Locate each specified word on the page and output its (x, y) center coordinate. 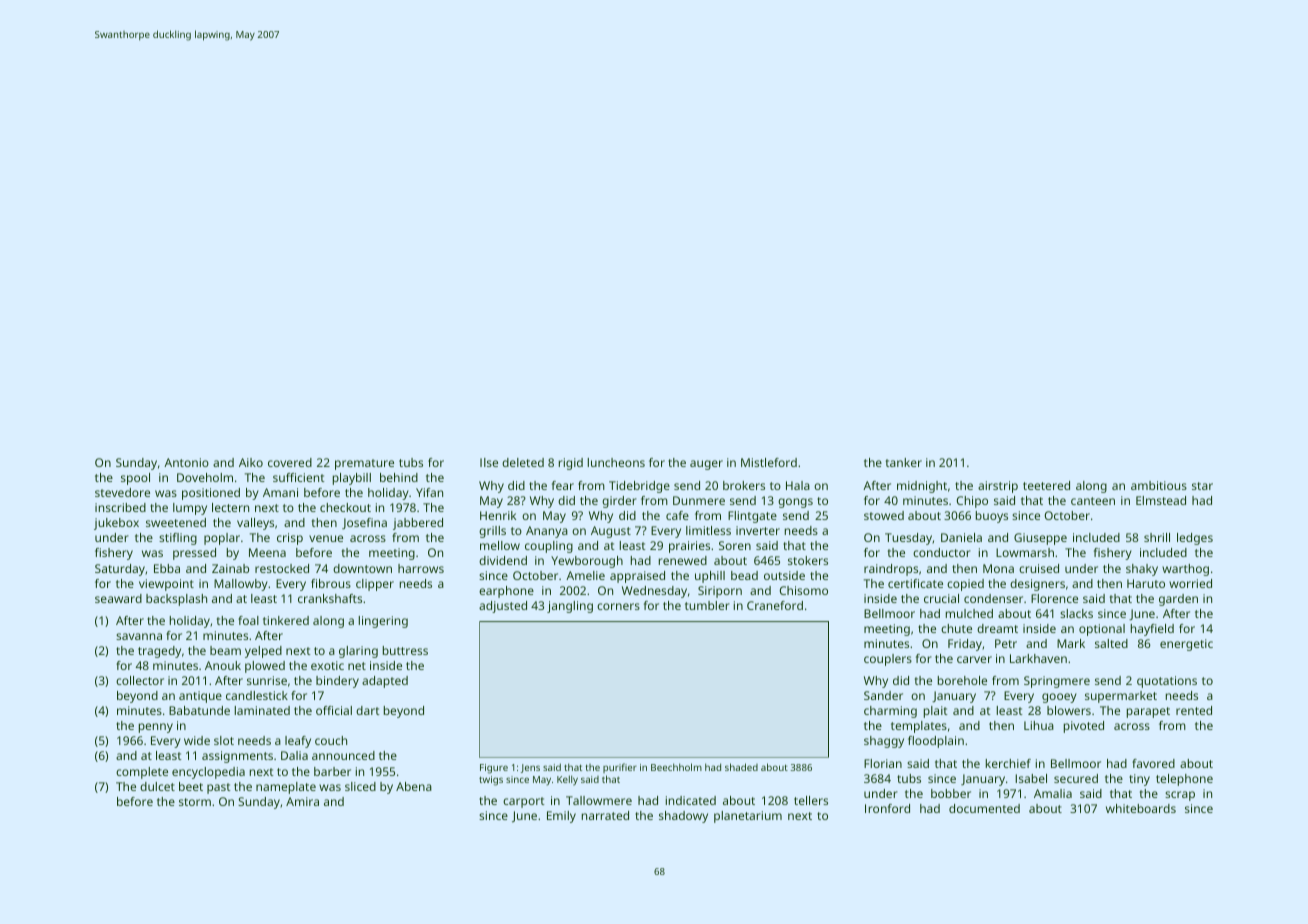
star (1202, 486)
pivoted (1084, 727)
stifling (178, 539)
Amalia (1053, 793)
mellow (500, 545)
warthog (1185, 570)
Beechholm (676, 767)
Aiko (251, 462)
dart (368, 710)
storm (195, 802)
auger (706, 465)
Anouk (223, 665)
